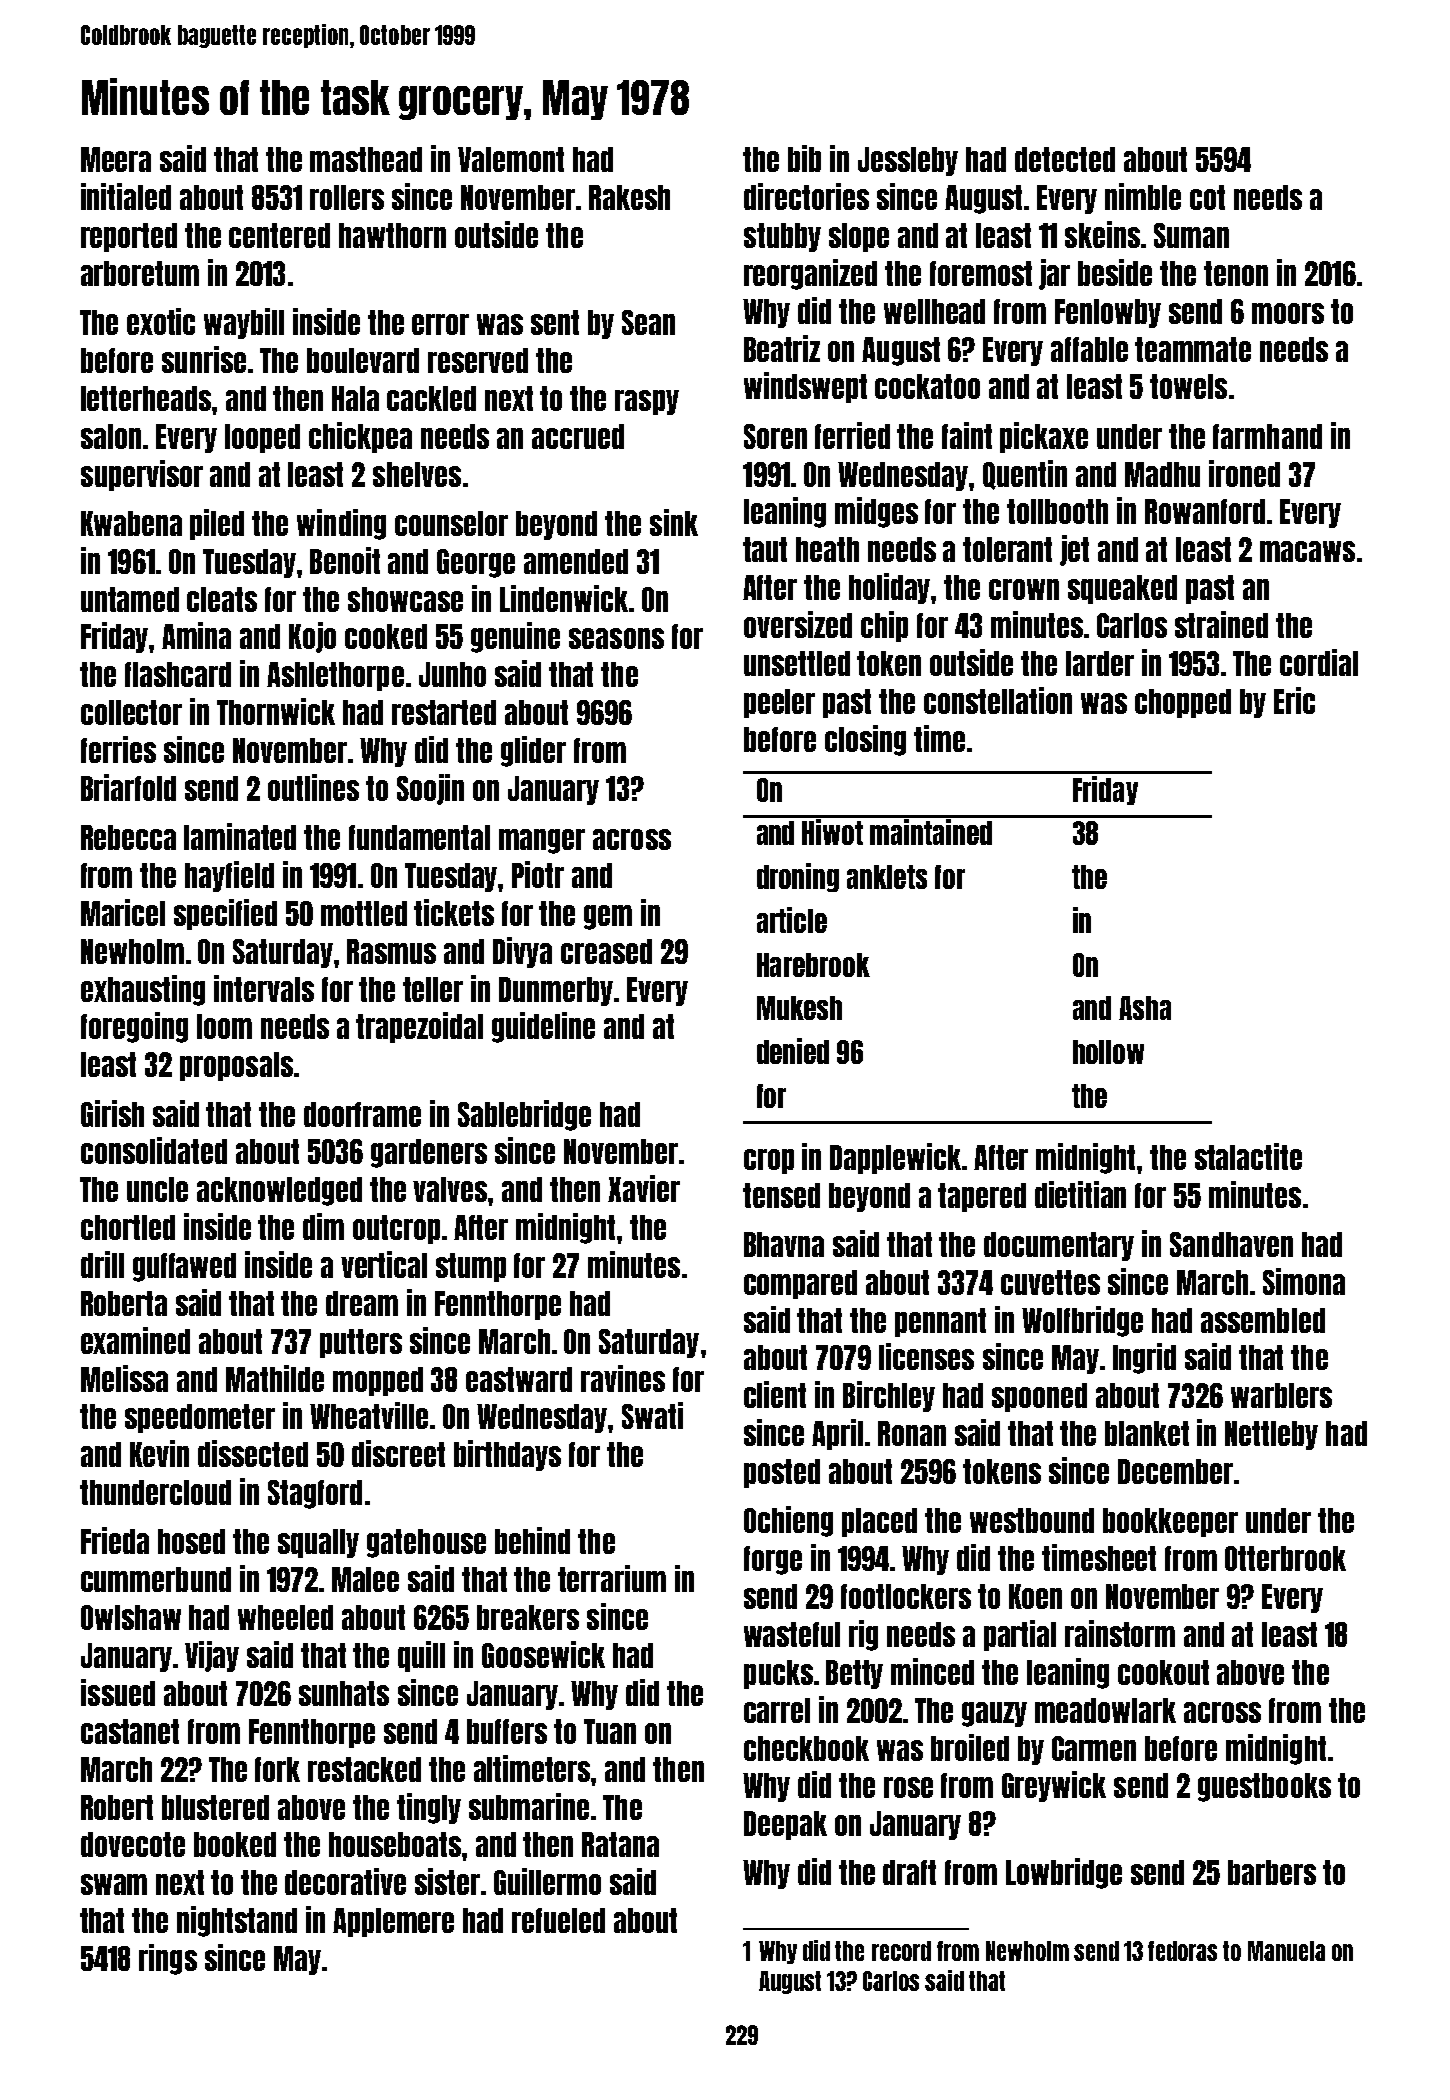 The width and height of the image is (1450, 2100). Describe the element at coordinates (511, 159) in the image. I see `Valemont` at that location.
